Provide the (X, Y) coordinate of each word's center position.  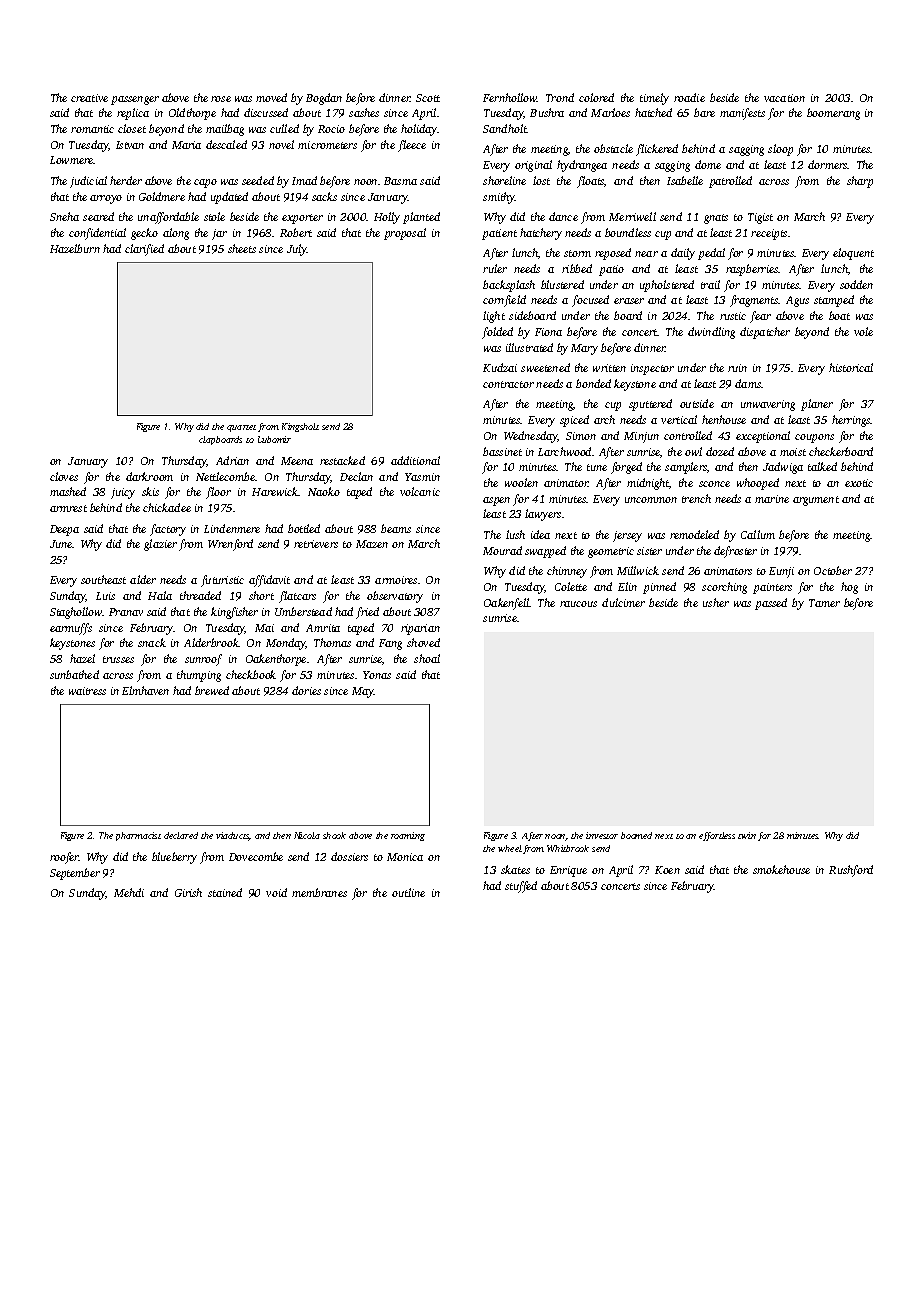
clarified (144, 250)
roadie (689, 97)
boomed (636, 835)
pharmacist (138, 836)
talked (822, 466)
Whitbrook (568, 848)
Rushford (851, 871)
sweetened (545, 367)
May (363, 692)
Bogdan (324, 99)
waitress (87, 691)
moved (271, 97)
